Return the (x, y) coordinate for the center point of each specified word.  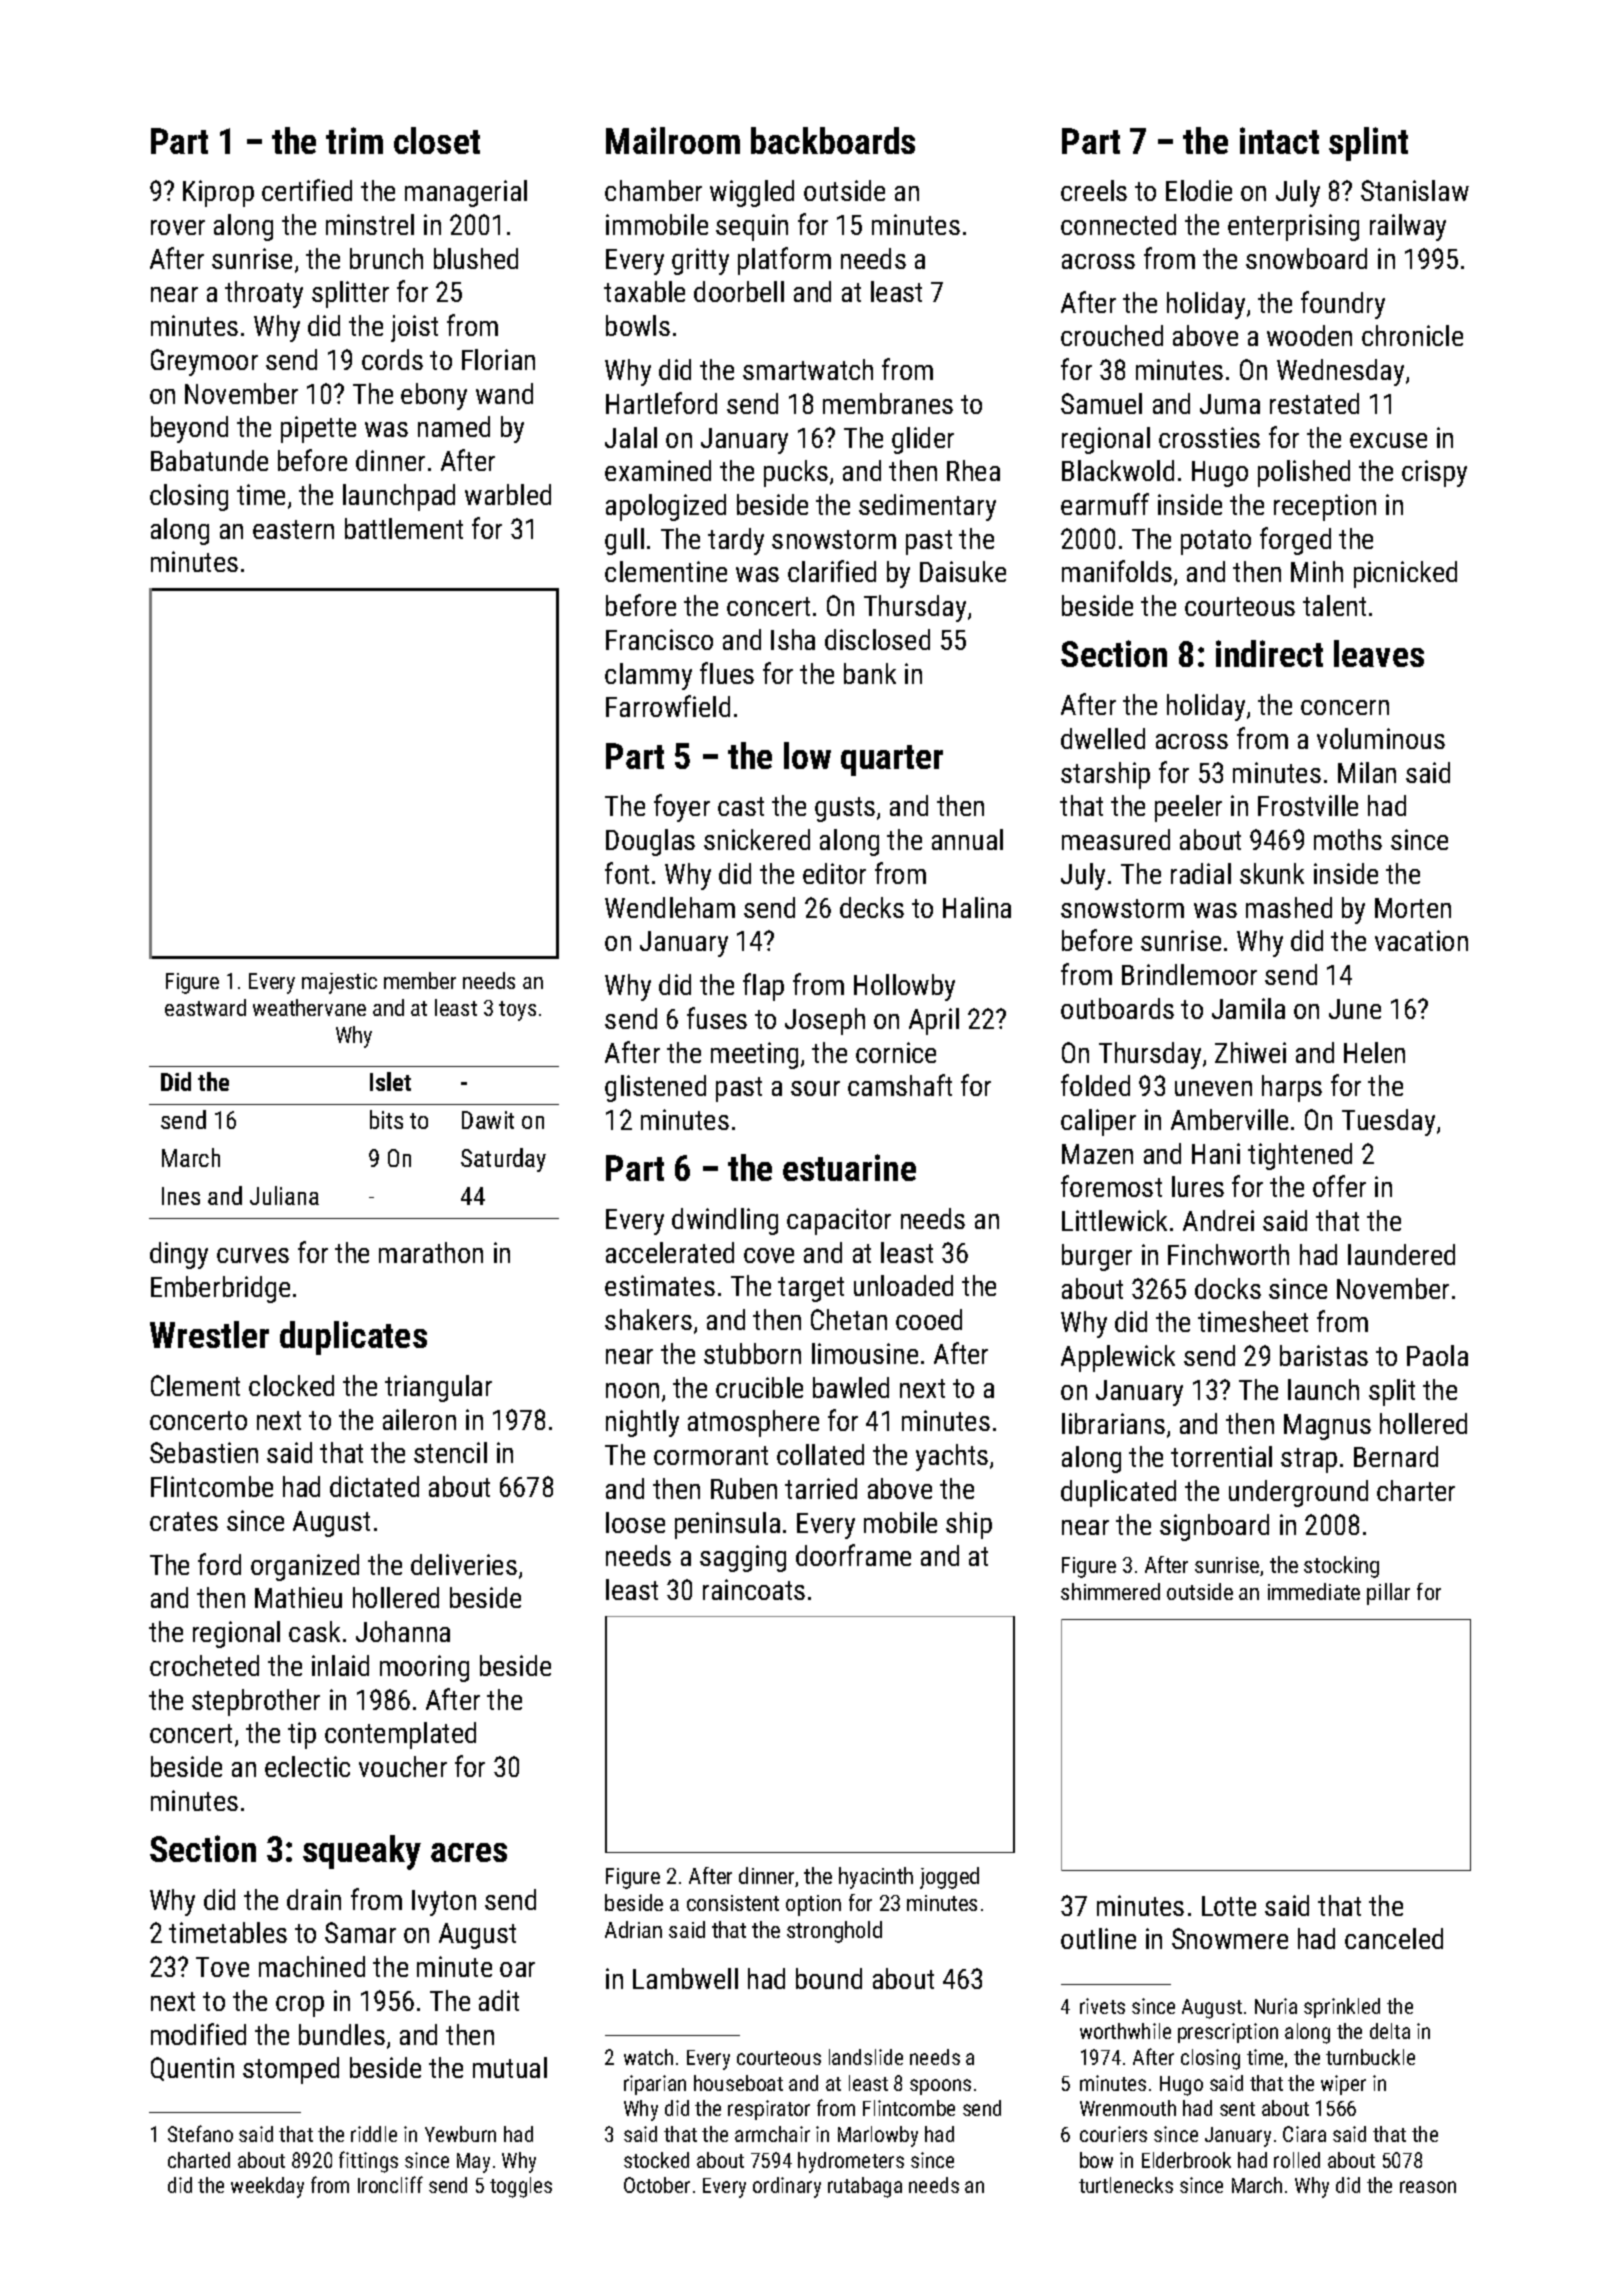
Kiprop (218, 193)
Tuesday (1388, 1122)
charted (199, 2160)
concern (1345, 707)
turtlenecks (1126, 2185)
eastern (293, 529)
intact (1279, 140)
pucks (796, 473)
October (657, 2185)
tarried (821, 1488)
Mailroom (673, 140)
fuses (717, 1018)
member (420, 980)
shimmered (1110, 1591)
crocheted (204, 1665)
